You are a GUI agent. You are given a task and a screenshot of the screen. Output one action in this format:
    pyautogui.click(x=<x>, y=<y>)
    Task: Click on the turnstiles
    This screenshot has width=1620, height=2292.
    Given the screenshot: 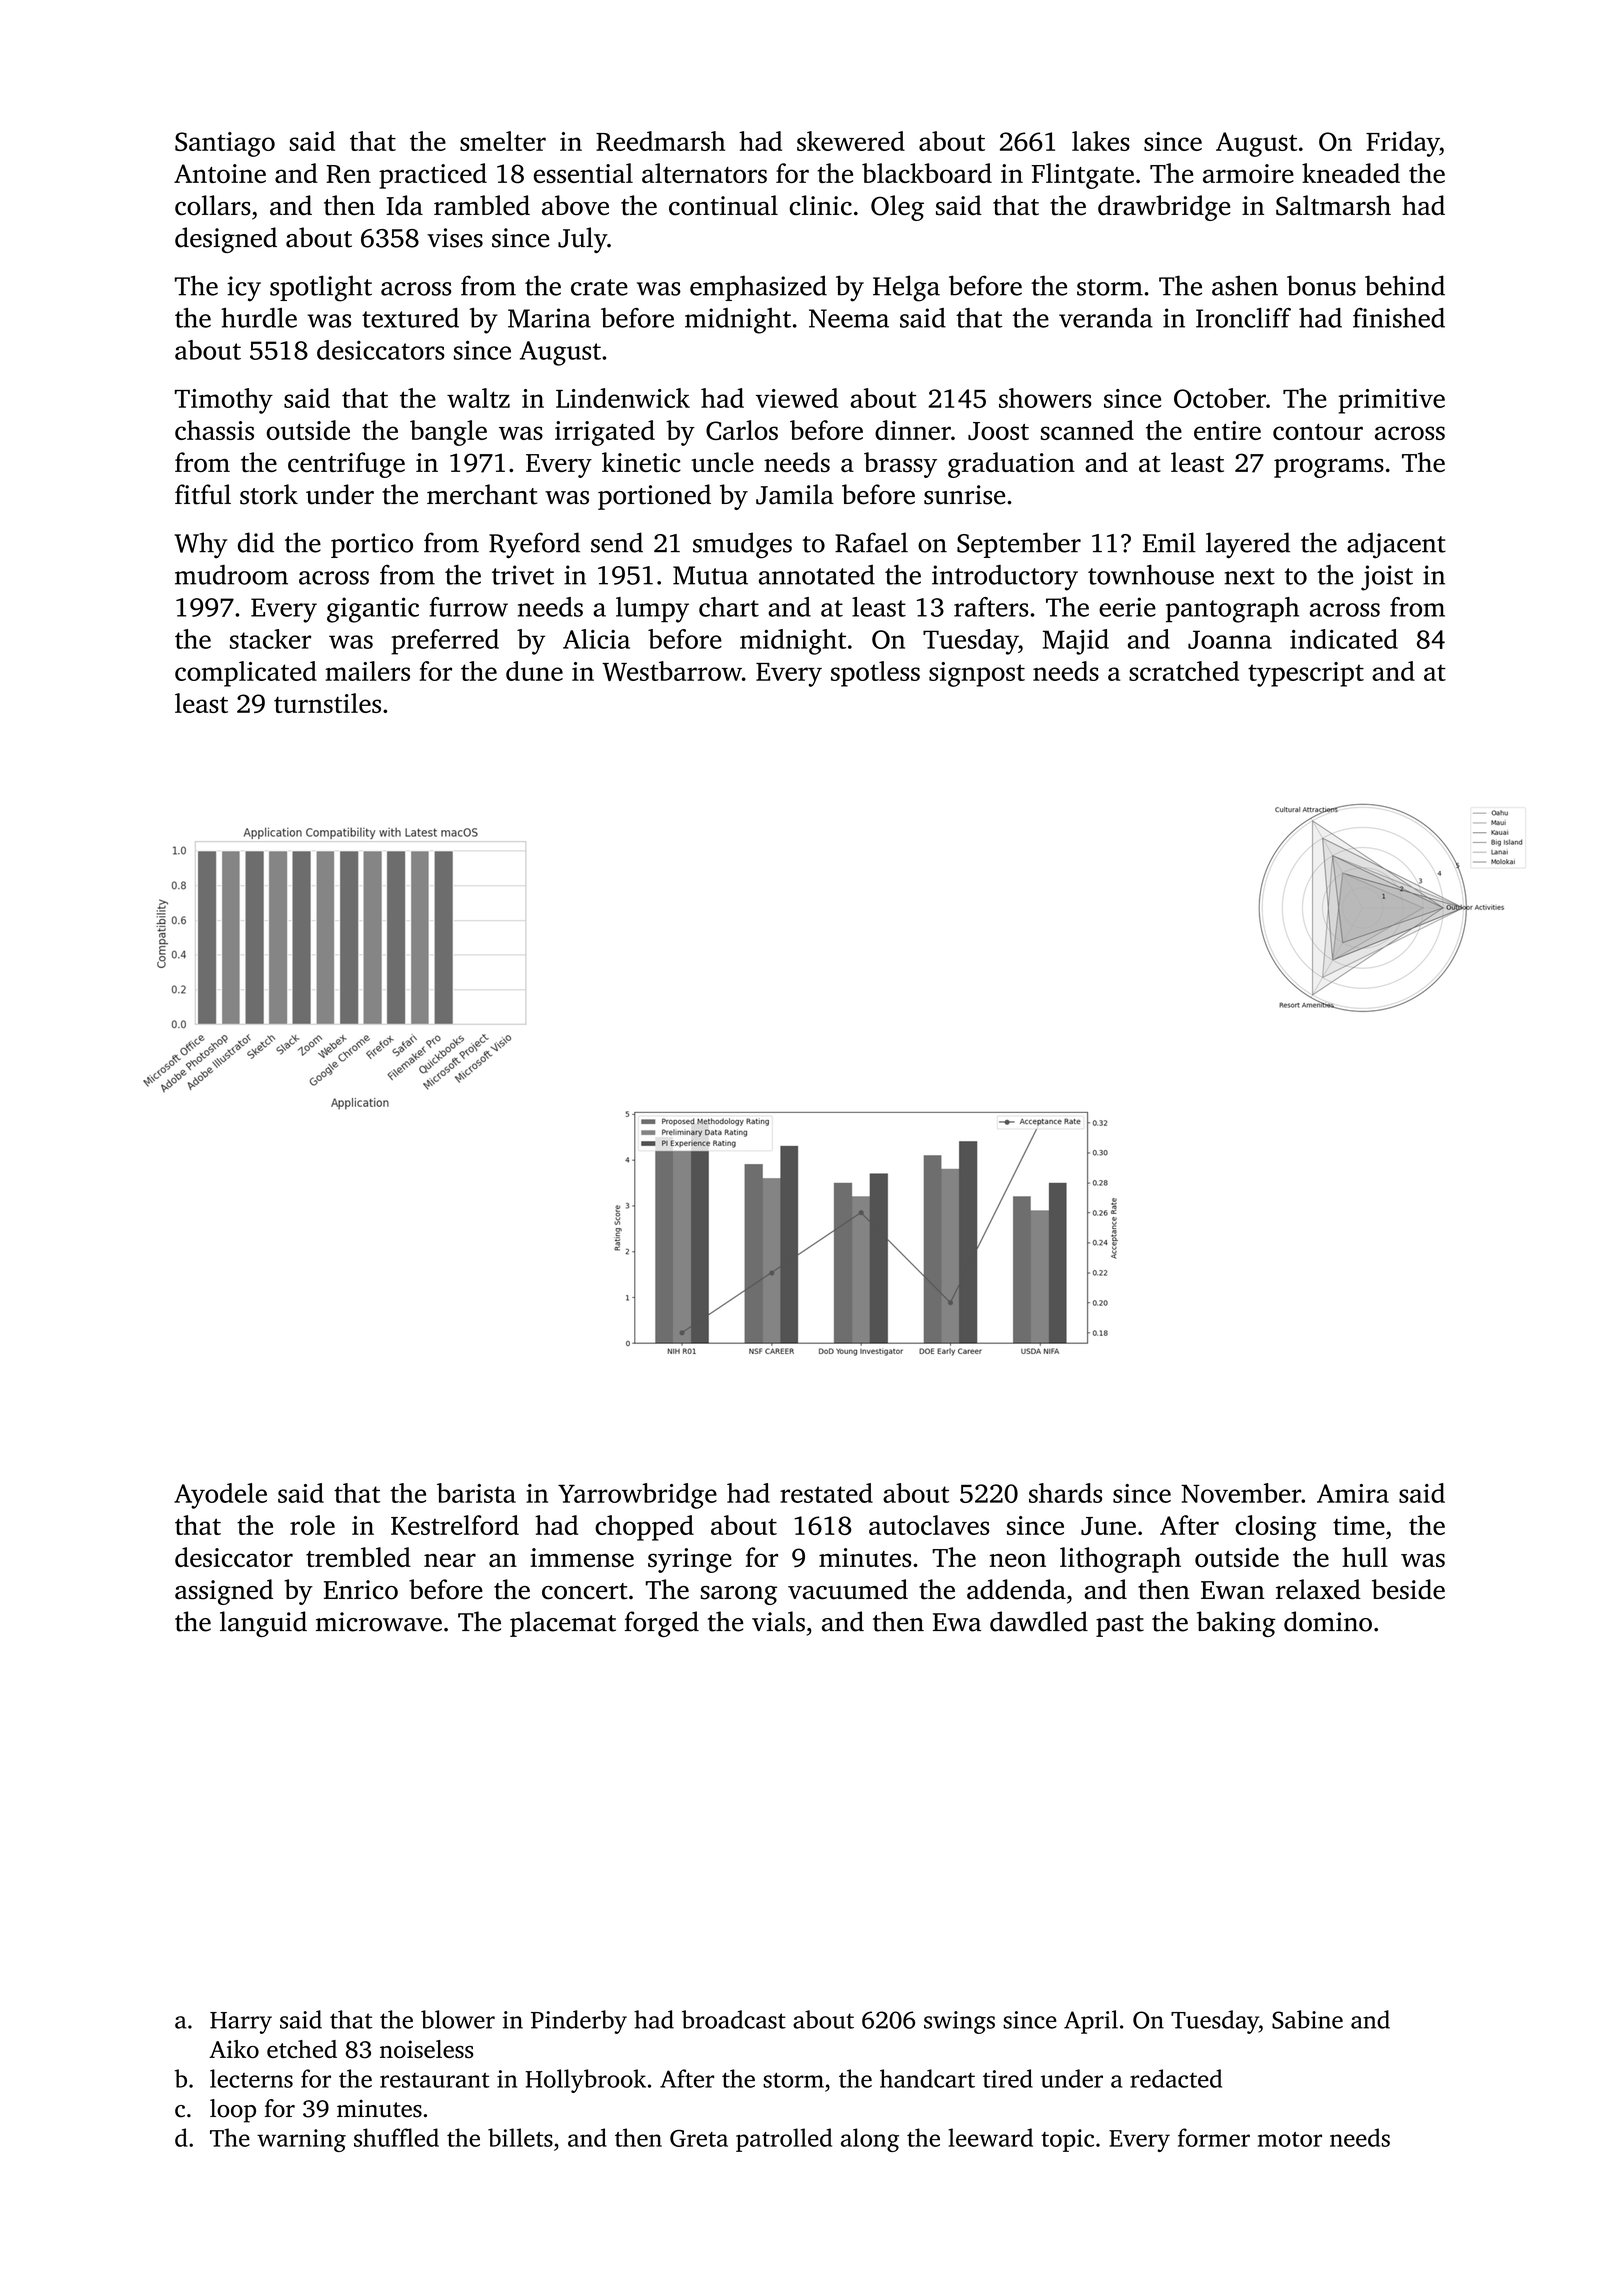 What is the action you would take?
    pyautogui.click(x=327, y=703)
